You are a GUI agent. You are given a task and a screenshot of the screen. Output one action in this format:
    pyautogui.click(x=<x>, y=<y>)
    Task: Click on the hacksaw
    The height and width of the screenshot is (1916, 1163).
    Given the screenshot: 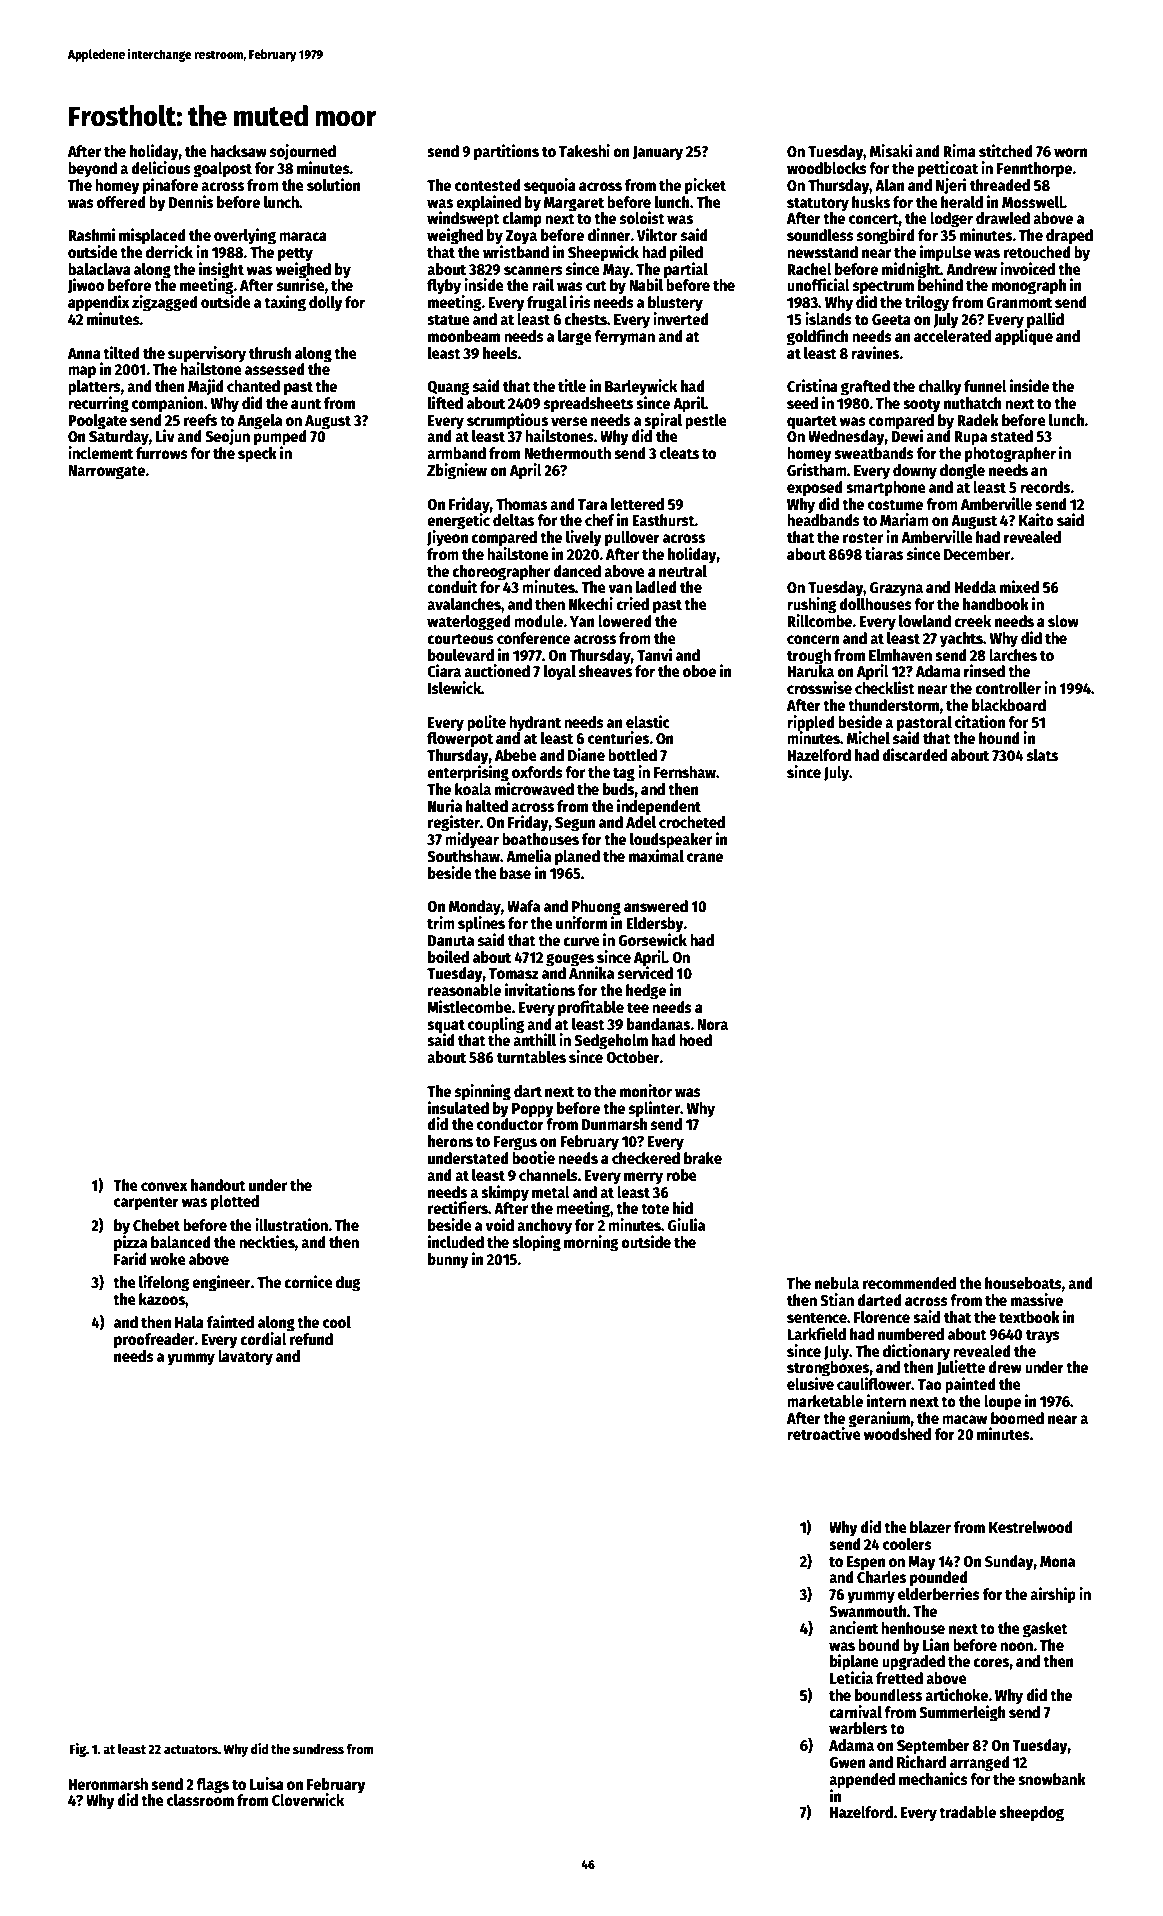 What is the action you would take?
    pyautogui.click(x=238, y=151)
